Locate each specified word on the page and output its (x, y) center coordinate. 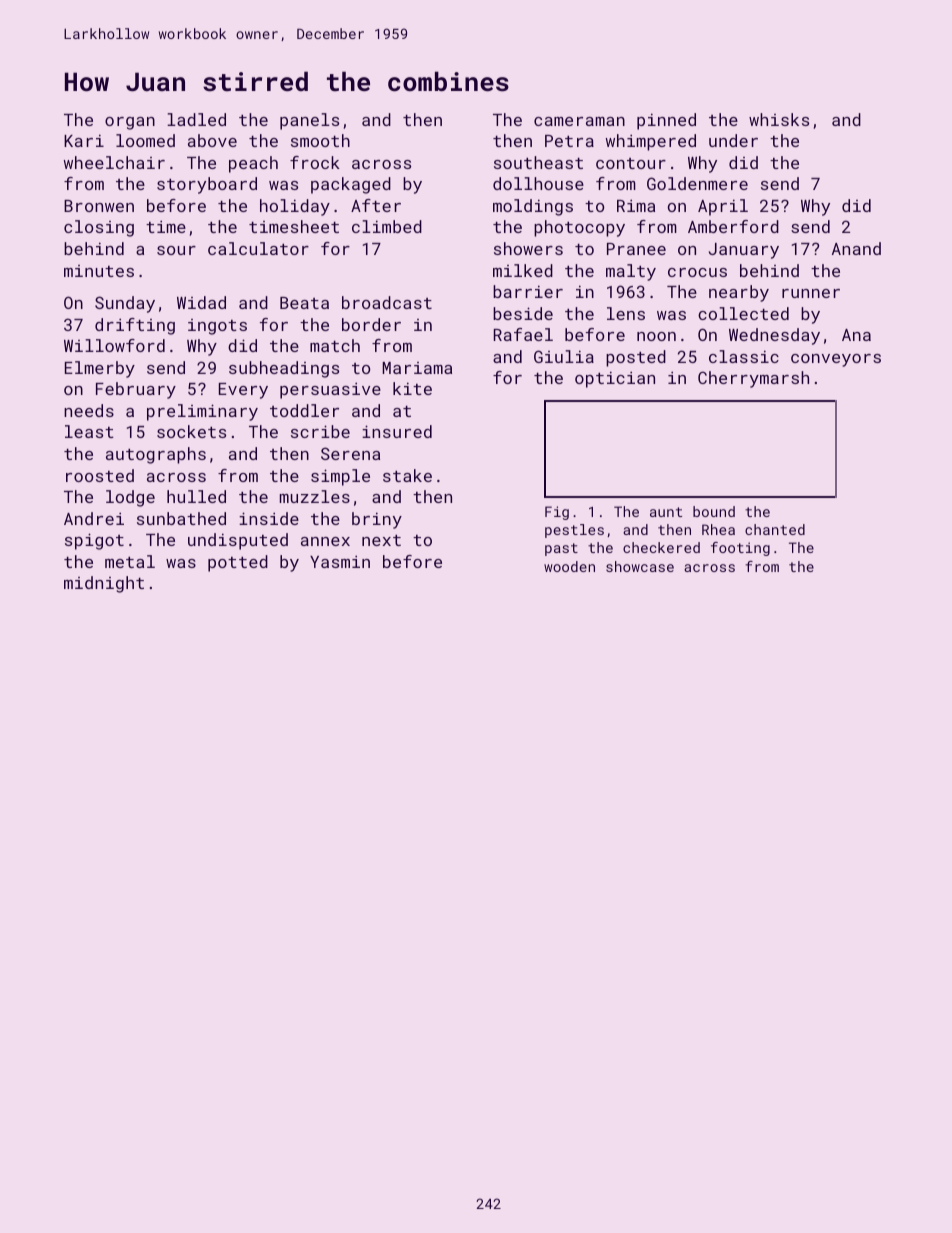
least (89, 431)
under (733, 140)
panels (309, 121)
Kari (84, 140)
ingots (217, 327)
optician (615, 379)
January (744, 251)
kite (412, 388)
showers (528, 248)
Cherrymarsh (753, 379)
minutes (99, 271)
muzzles (315, 496)
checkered (661, 547)
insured (397, 431)
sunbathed (181, 518)
